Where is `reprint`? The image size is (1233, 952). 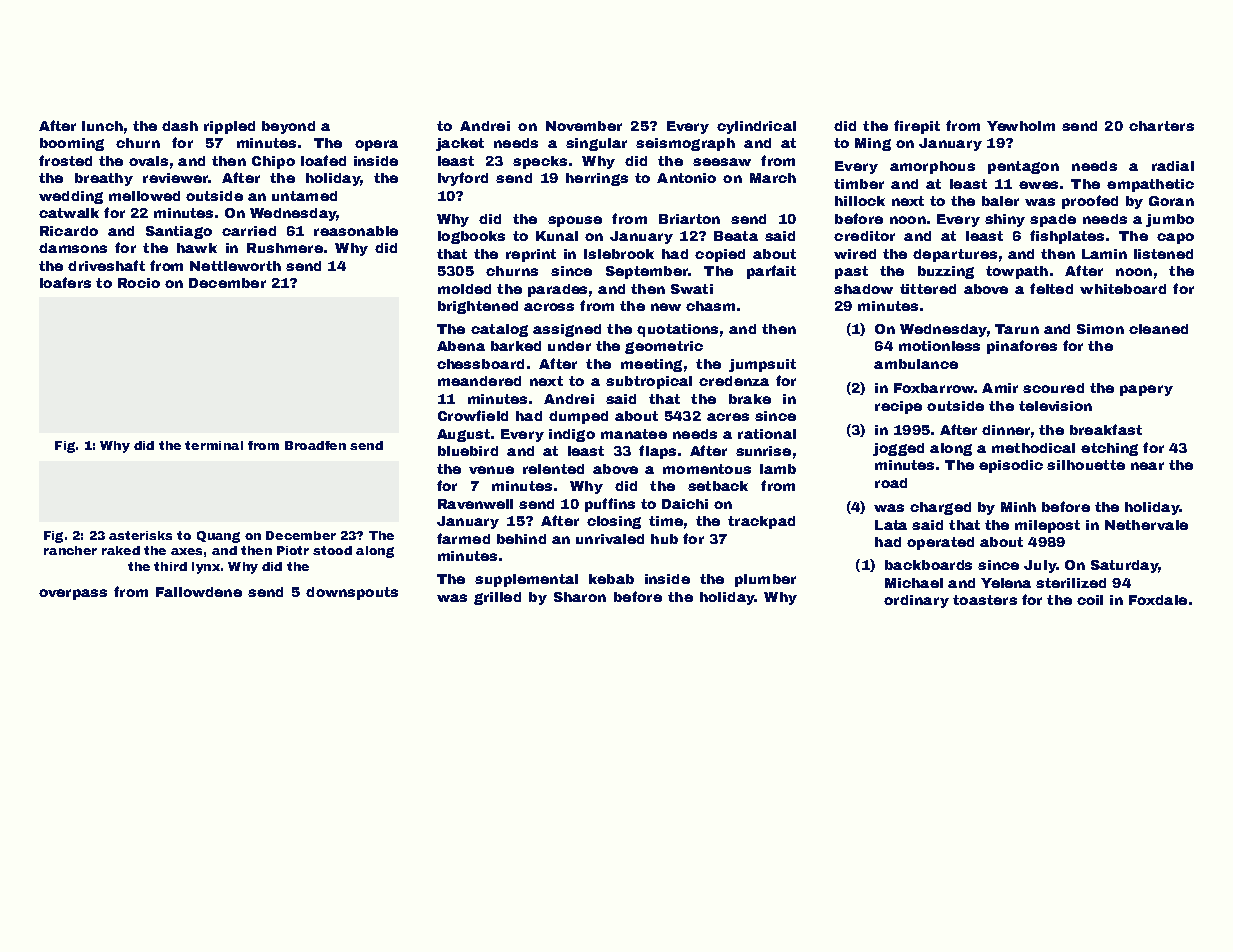 reprint is located at coordinates (531, 255).
